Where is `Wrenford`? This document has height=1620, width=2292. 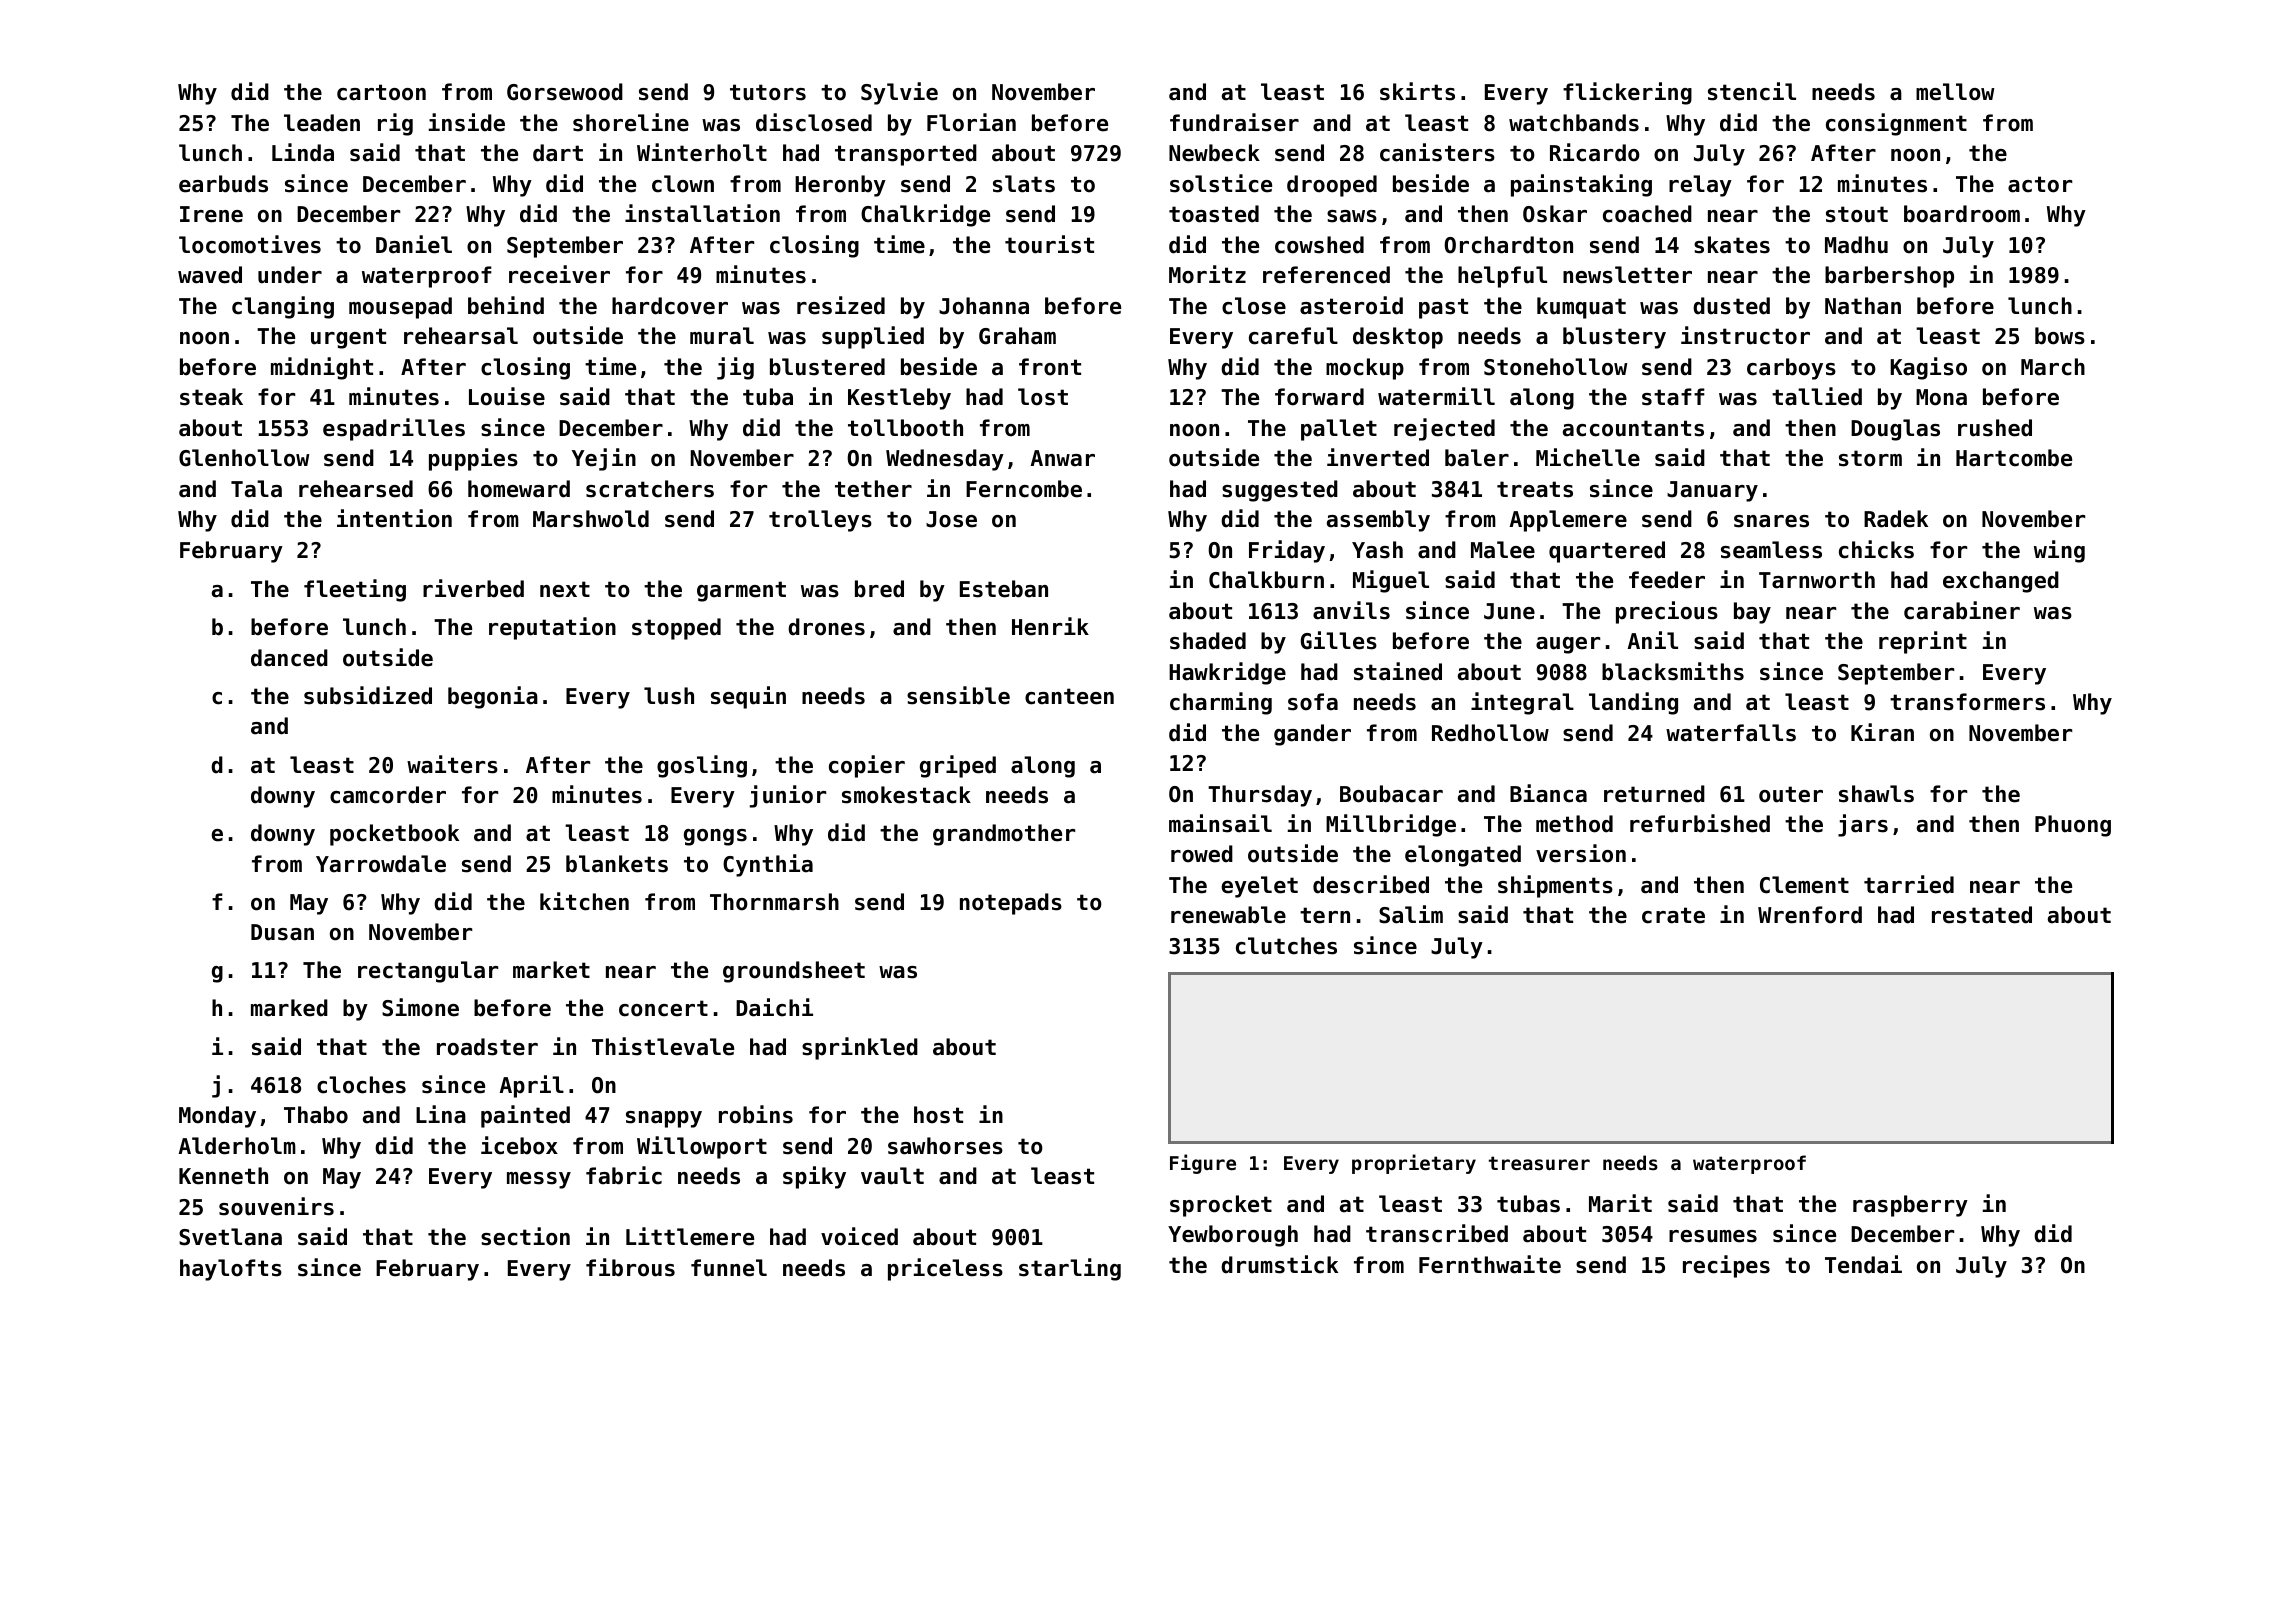 Wrenford is located at coordinates (1810, 915).
